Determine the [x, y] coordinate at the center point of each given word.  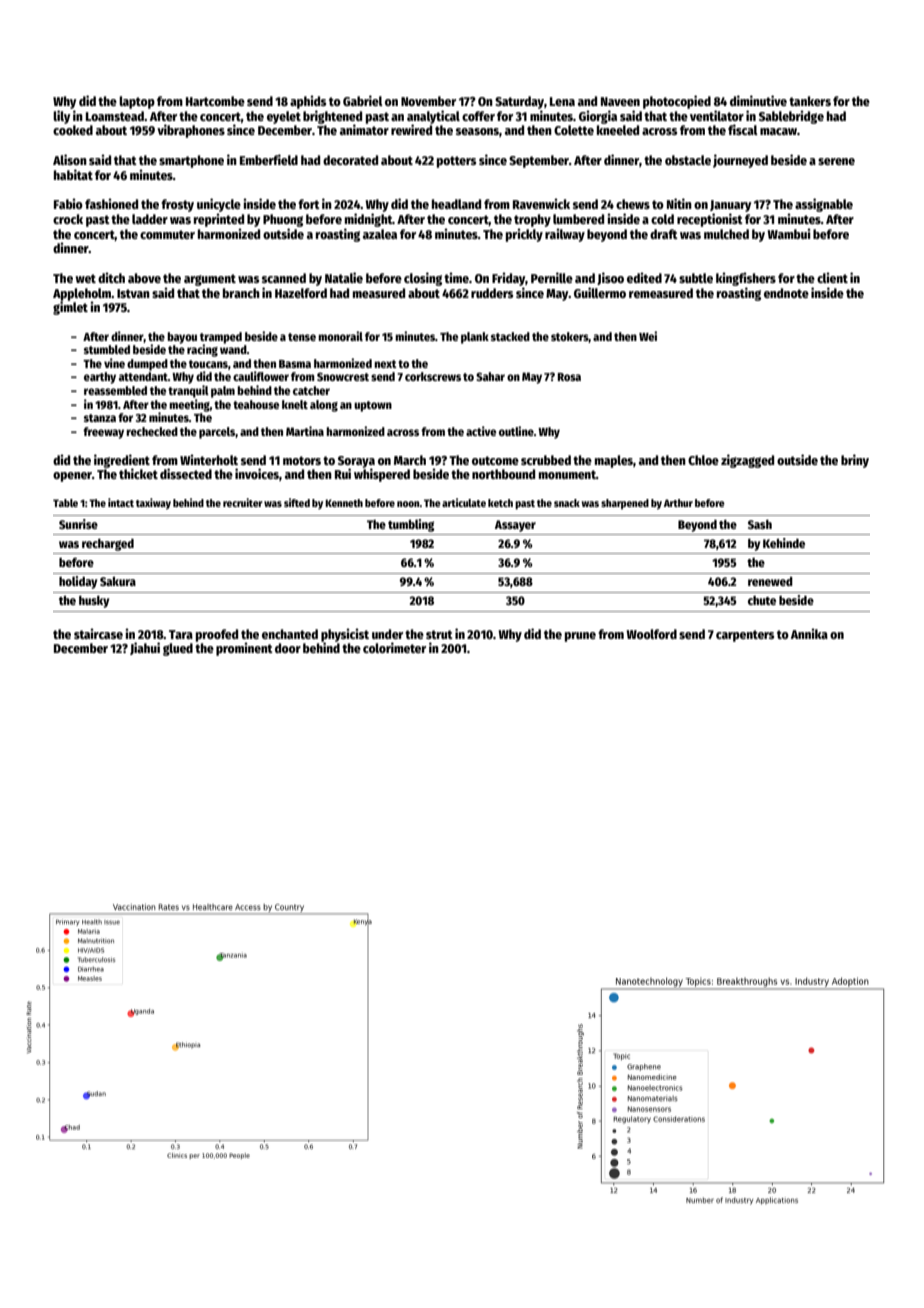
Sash [760, 524]
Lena [562, 101]
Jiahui [145, 648]
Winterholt [209, 459]
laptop [137, 102]
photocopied [677, 102]
